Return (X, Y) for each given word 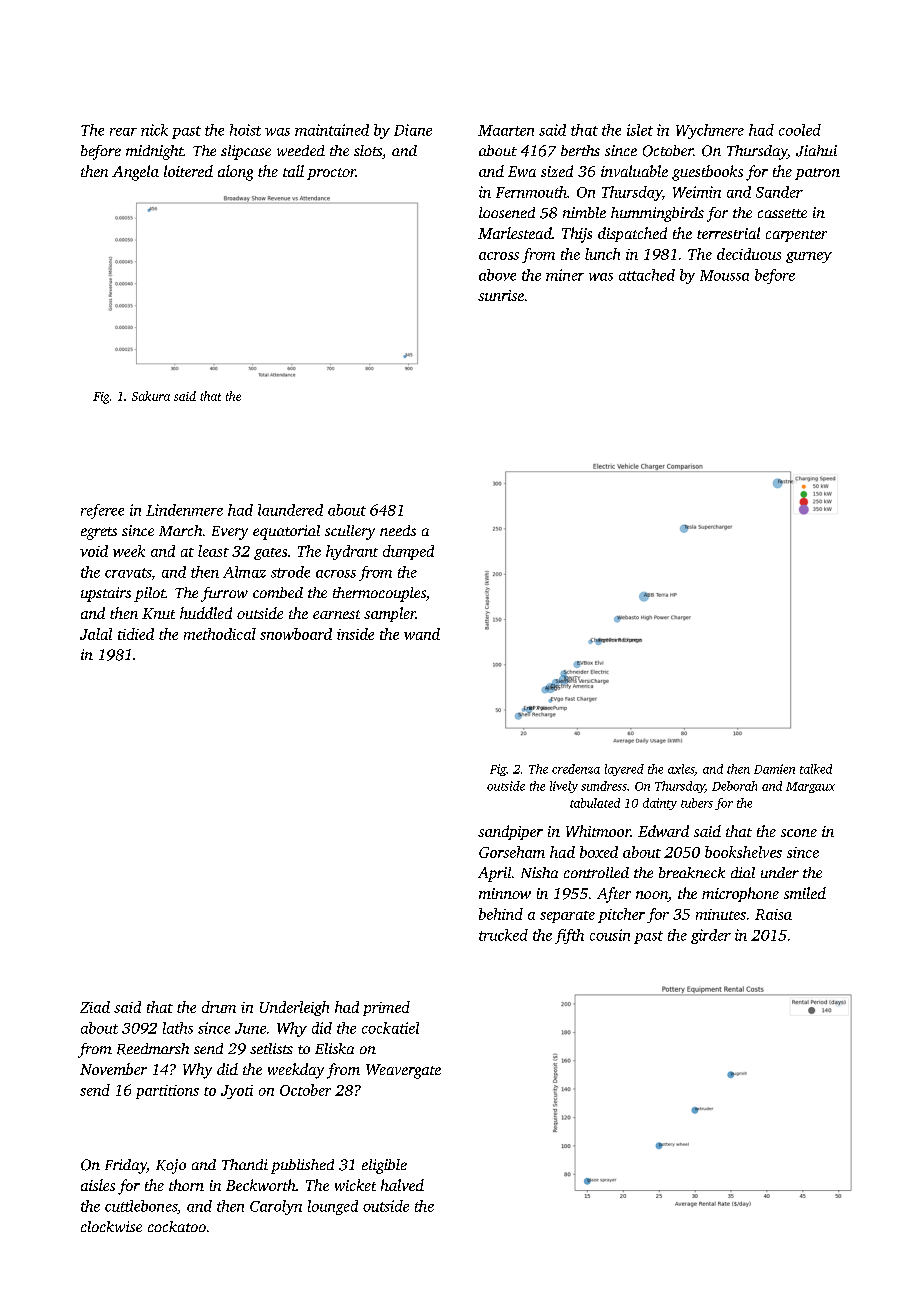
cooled (800, 130)
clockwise (111, 1226)
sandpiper (510, 832)
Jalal (96, 634)
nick (154, 130)
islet (640, 130)
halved (402, 1185)
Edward (663, 831)
